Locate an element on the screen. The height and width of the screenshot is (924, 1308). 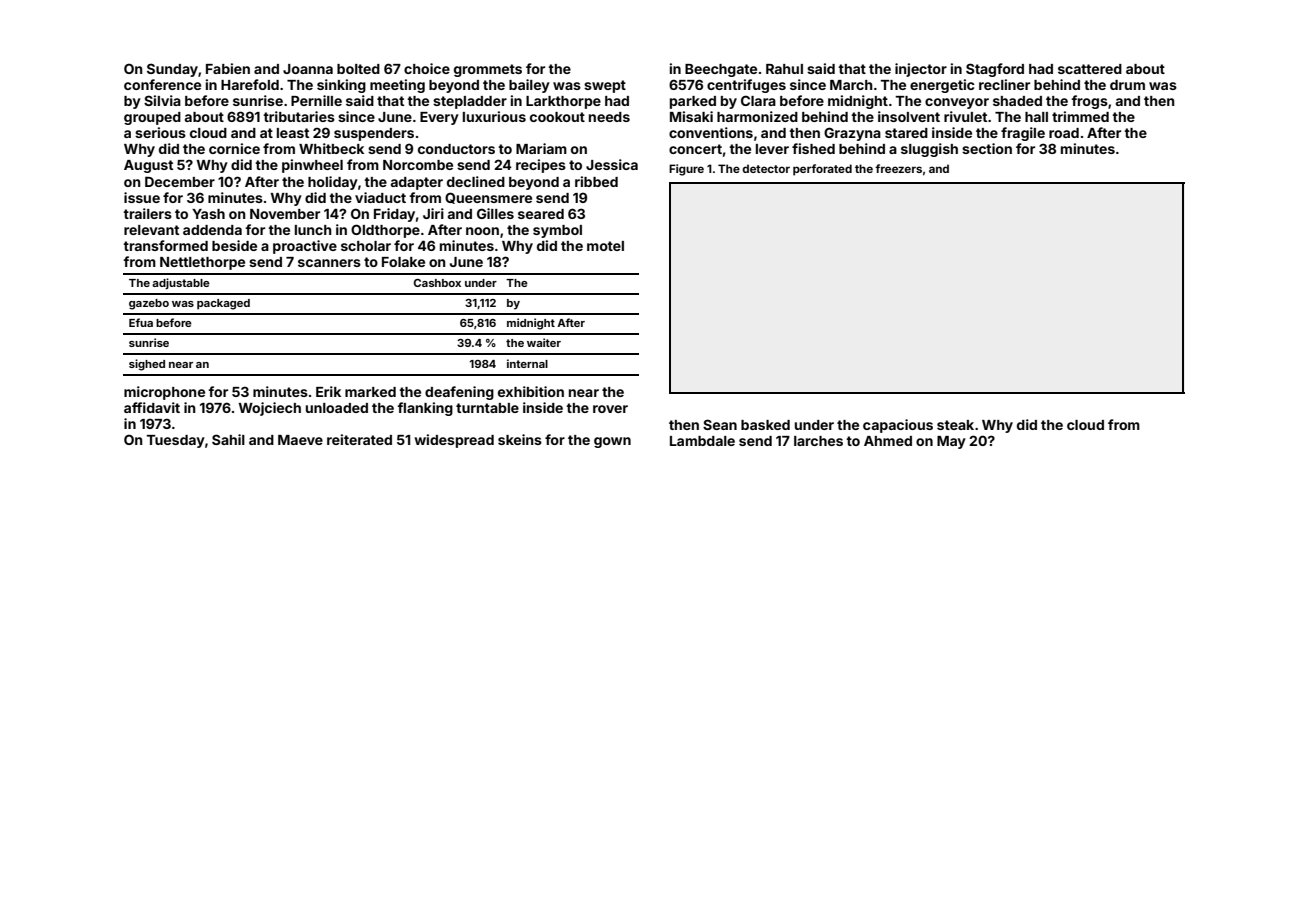
lunch is located at coordinates (313, 230).
